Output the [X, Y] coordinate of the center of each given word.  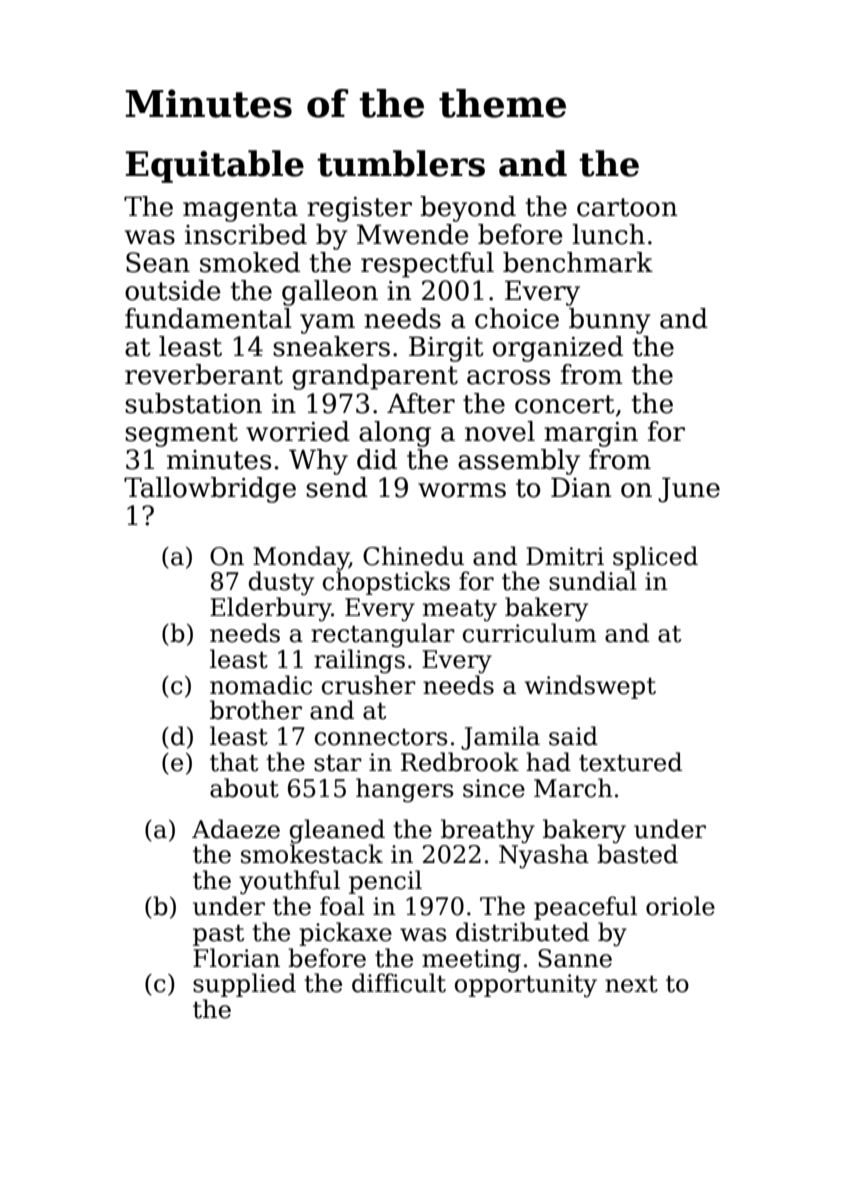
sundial [593, 581]
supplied [244, 985]
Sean [158, 262]
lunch [608, 234]
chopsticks [386, 583]
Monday [301, 558]
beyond [468, 209]
